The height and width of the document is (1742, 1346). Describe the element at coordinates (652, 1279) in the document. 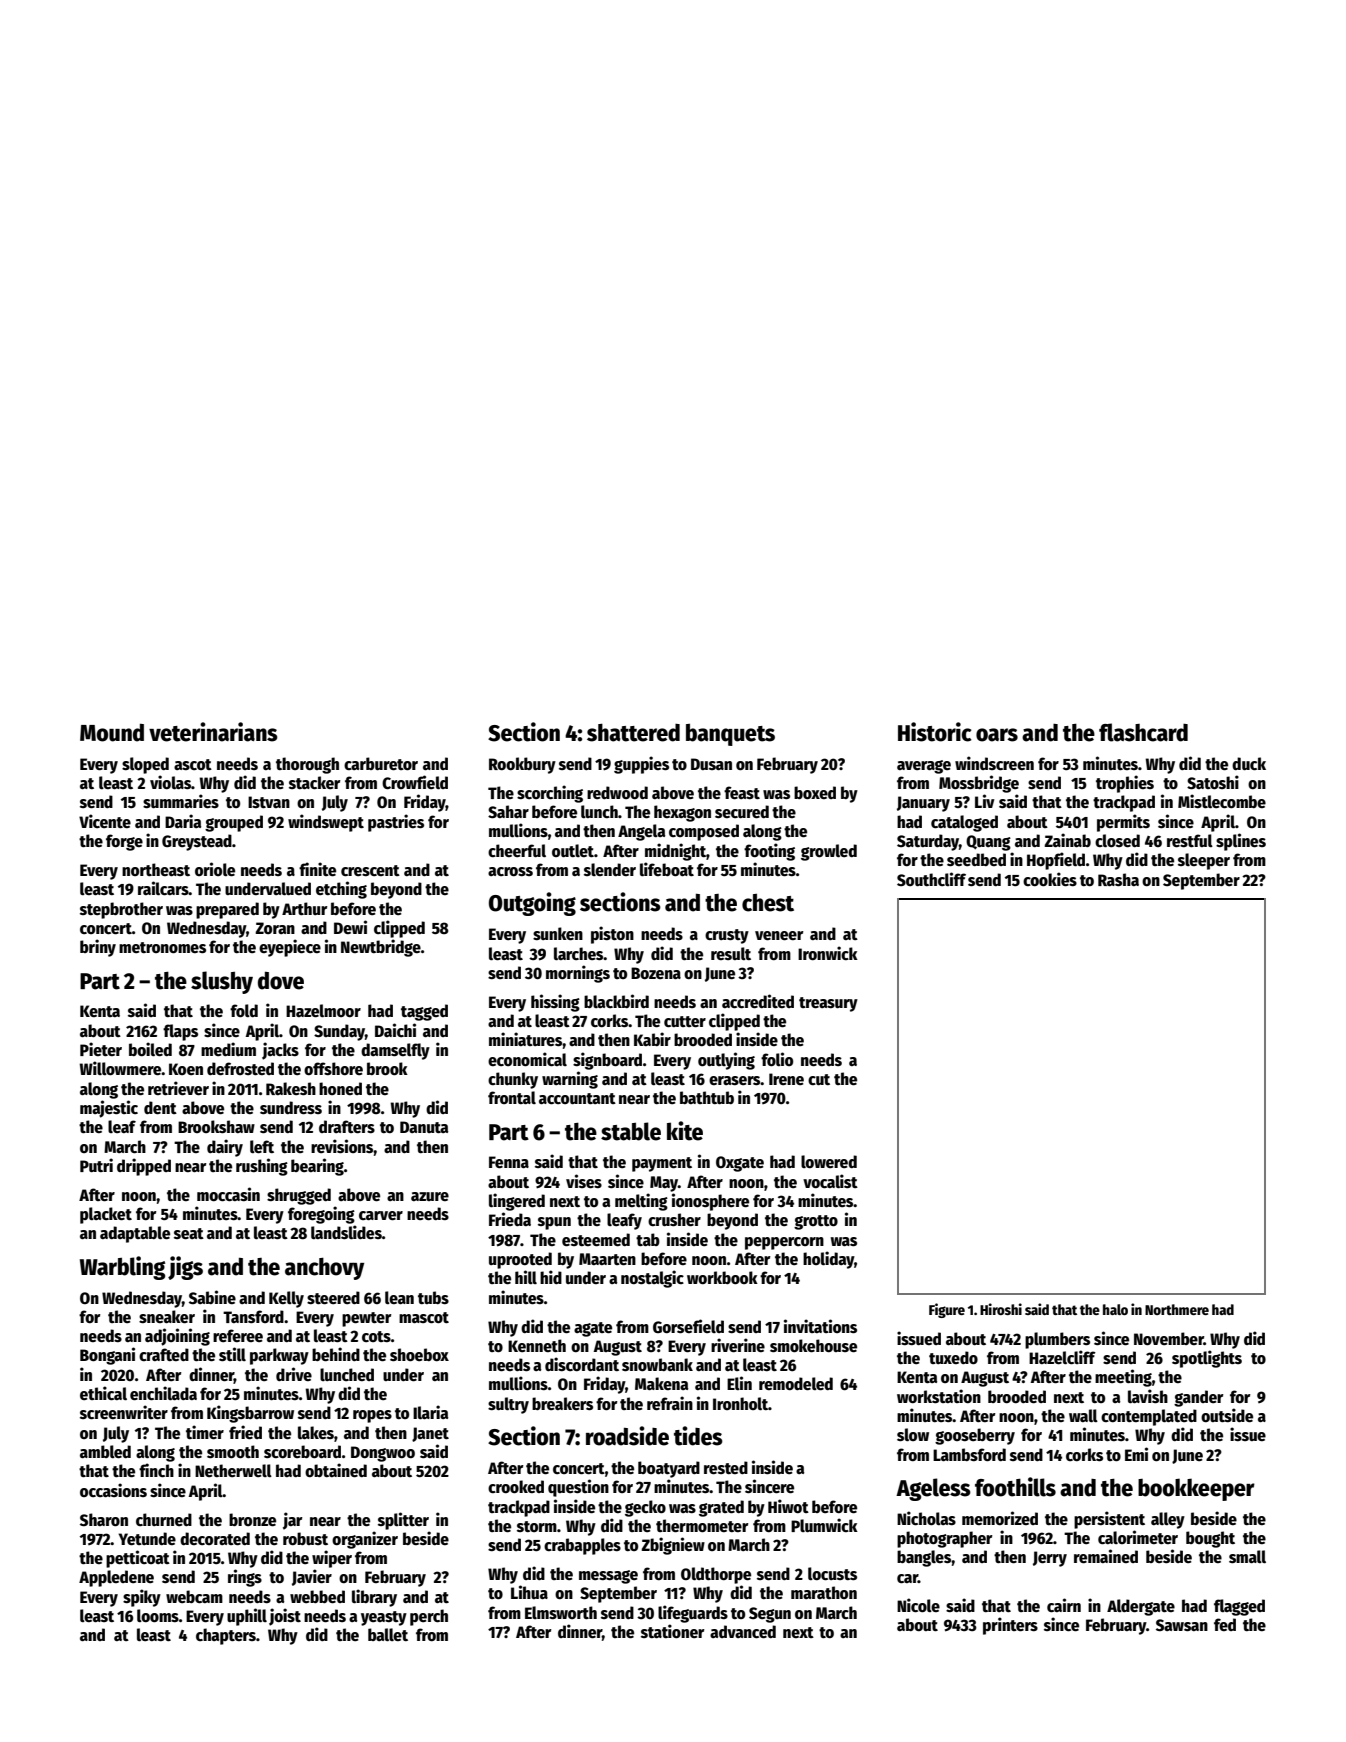

I see `nostalgic` at that location.
